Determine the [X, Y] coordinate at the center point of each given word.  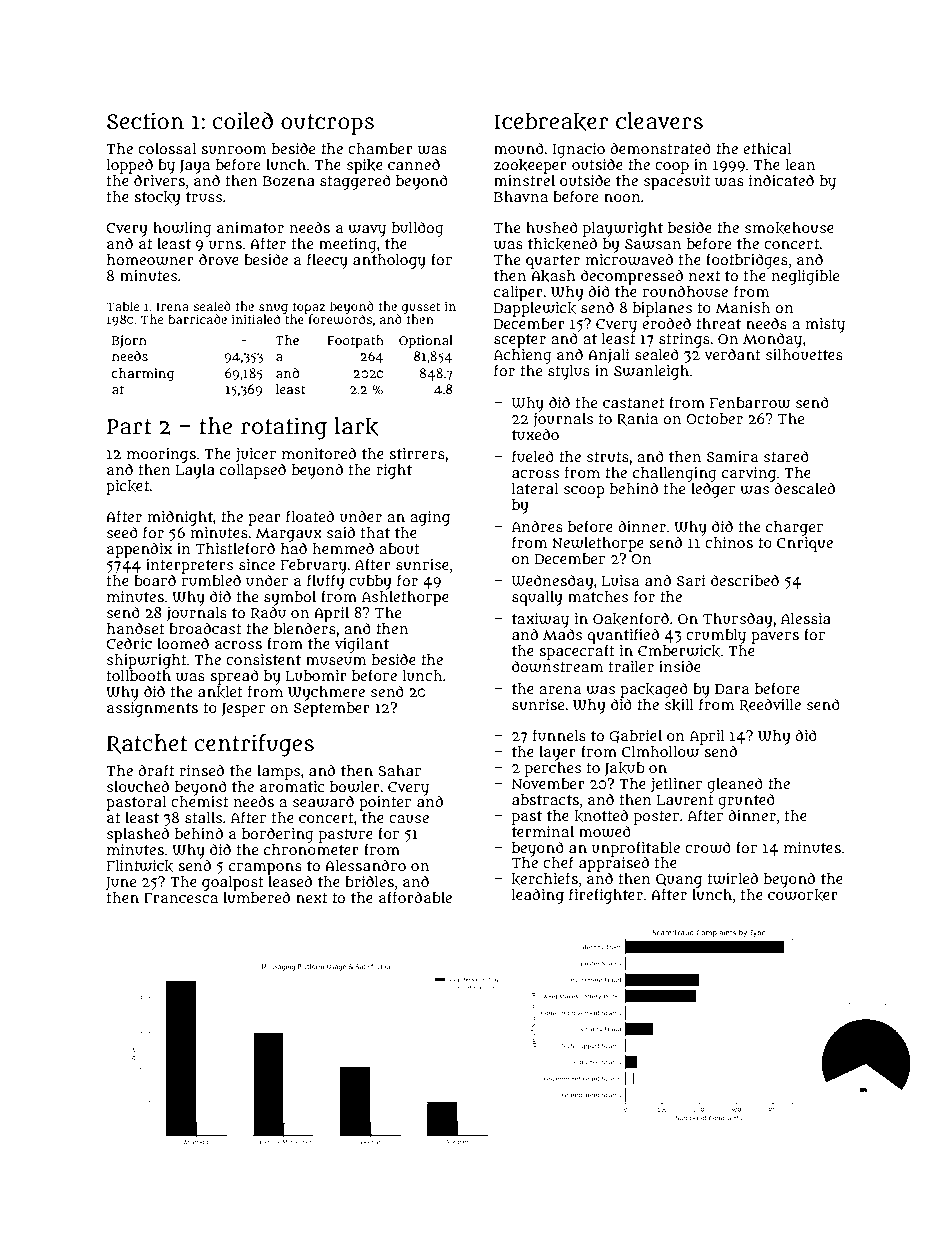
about [399, 548]
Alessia [806, 618]
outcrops [327, 124]
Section [145, 121]
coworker [803, 895]
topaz [309, 308]
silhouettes [804, 354]
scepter [520, 341]
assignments [152, 709]
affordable [415, 897]
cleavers [659, 121]
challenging [675, 474]
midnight [180, 518]
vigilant [362, 645]
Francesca [181, 898]
